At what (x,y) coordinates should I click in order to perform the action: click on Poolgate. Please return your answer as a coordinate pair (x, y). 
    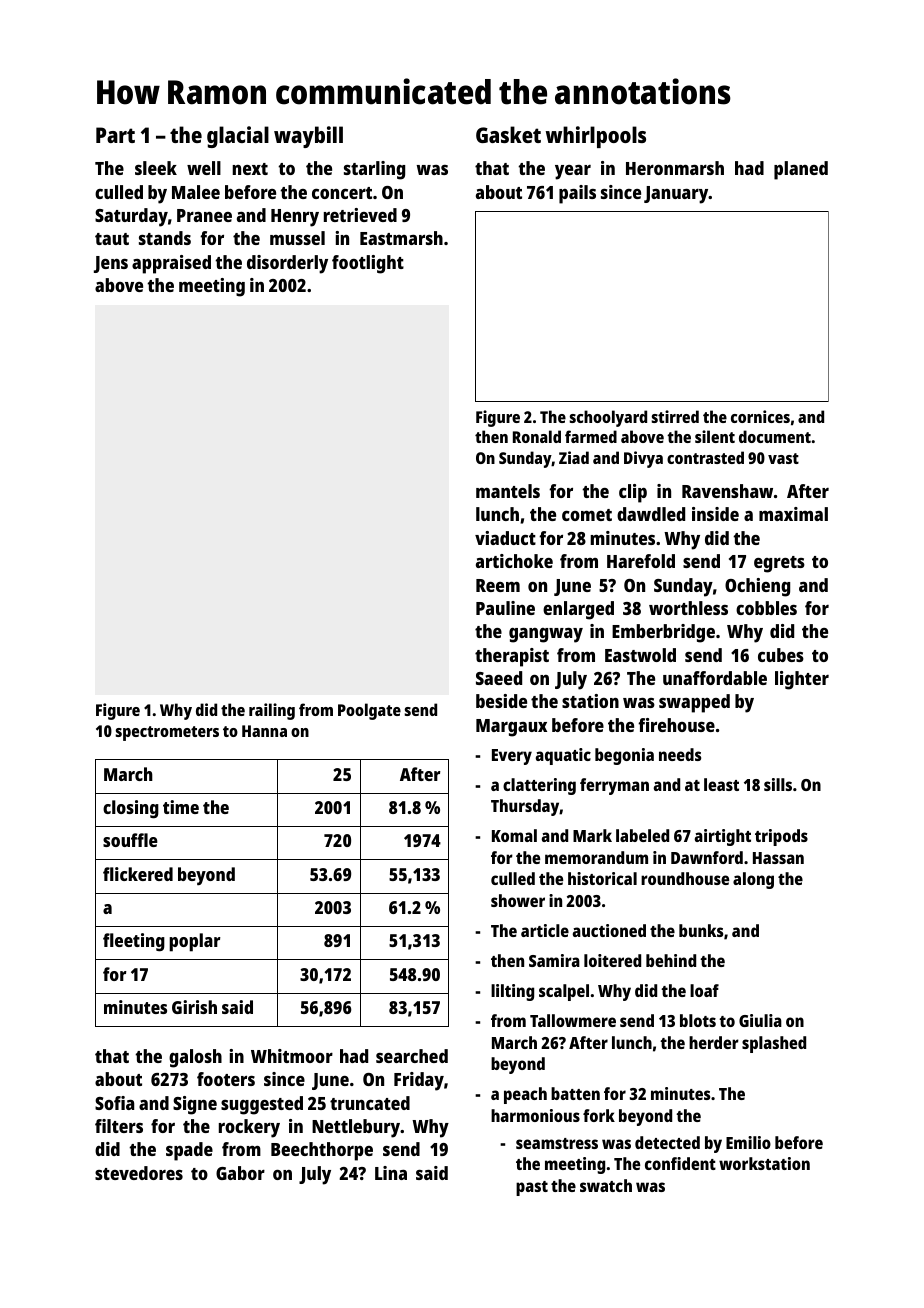
    Looking at the image, I should click on (369, 711).
